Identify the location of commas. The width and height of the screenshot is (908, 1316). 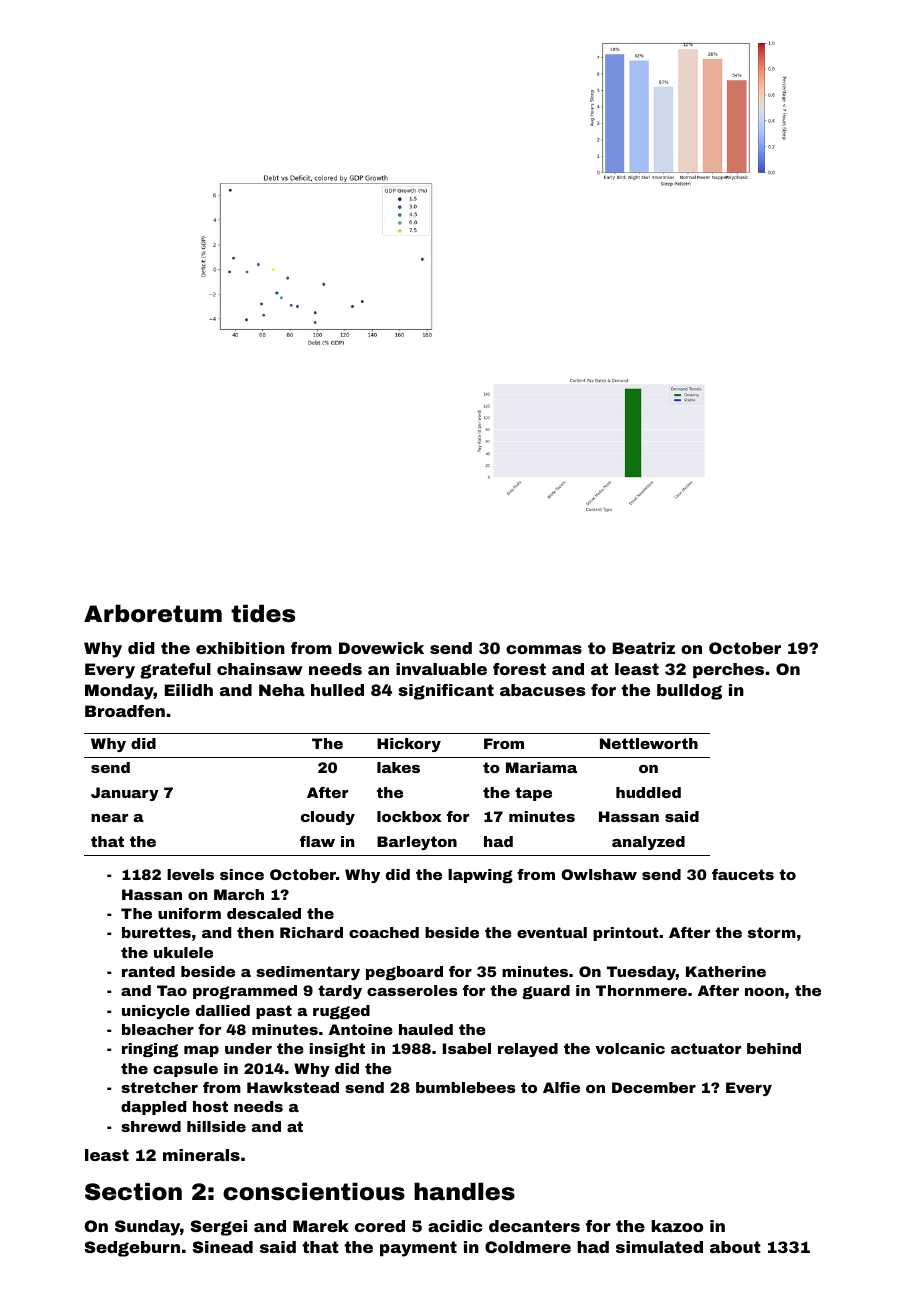
(544, 649).
